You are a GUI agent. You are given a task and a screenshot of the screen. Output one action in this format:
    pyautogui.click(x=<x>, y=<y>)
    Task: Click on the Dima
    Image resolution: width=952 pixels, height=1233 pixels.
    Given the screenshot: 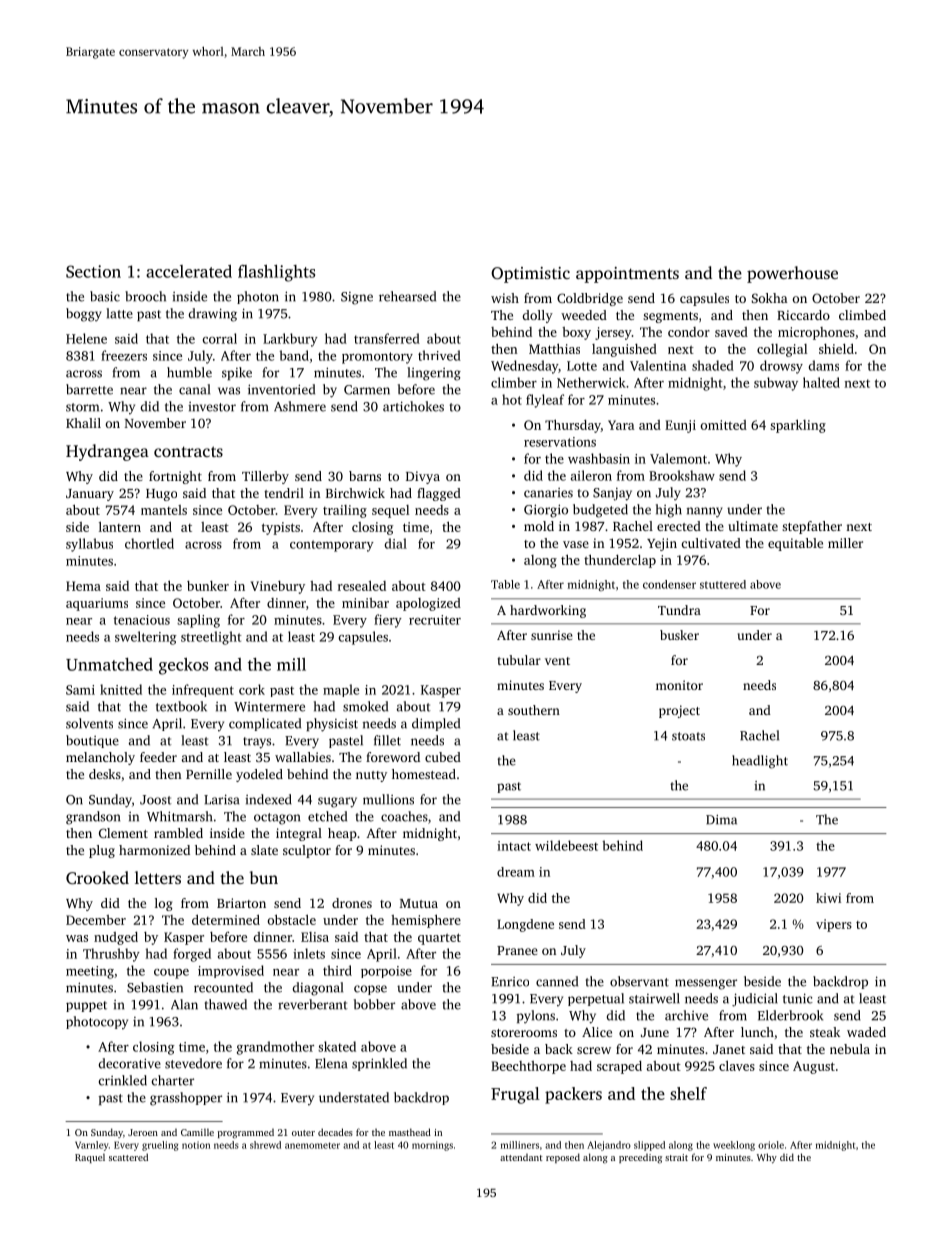 What is the action you would take?
    pyautogui.click(x=721, y=820)
